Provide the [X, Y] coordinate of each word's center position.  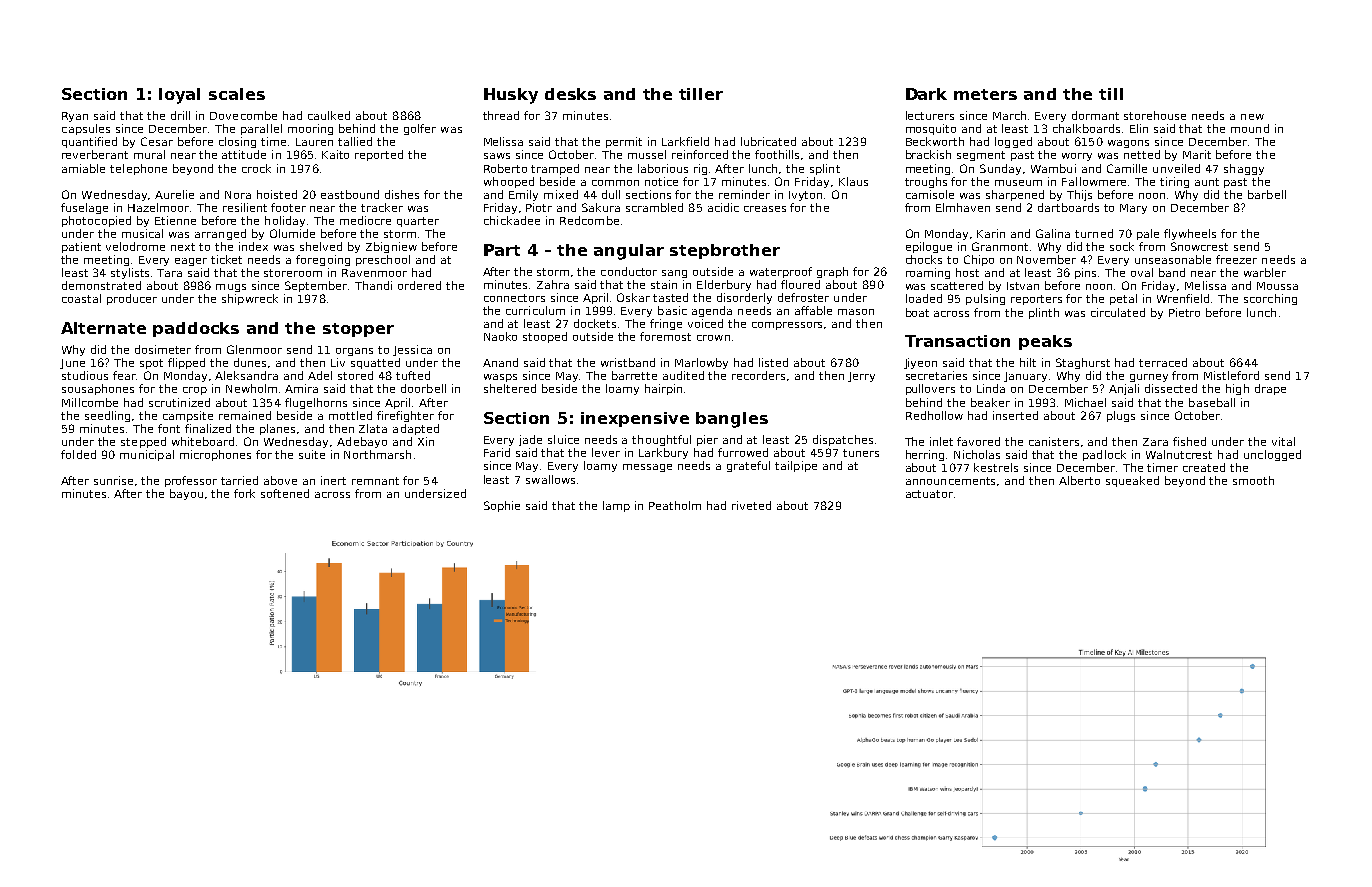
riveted [751, 505]
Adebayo [362, 442]
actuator [929, 494]
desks [570, 94]
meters [985, 94]
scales [237, 94]
